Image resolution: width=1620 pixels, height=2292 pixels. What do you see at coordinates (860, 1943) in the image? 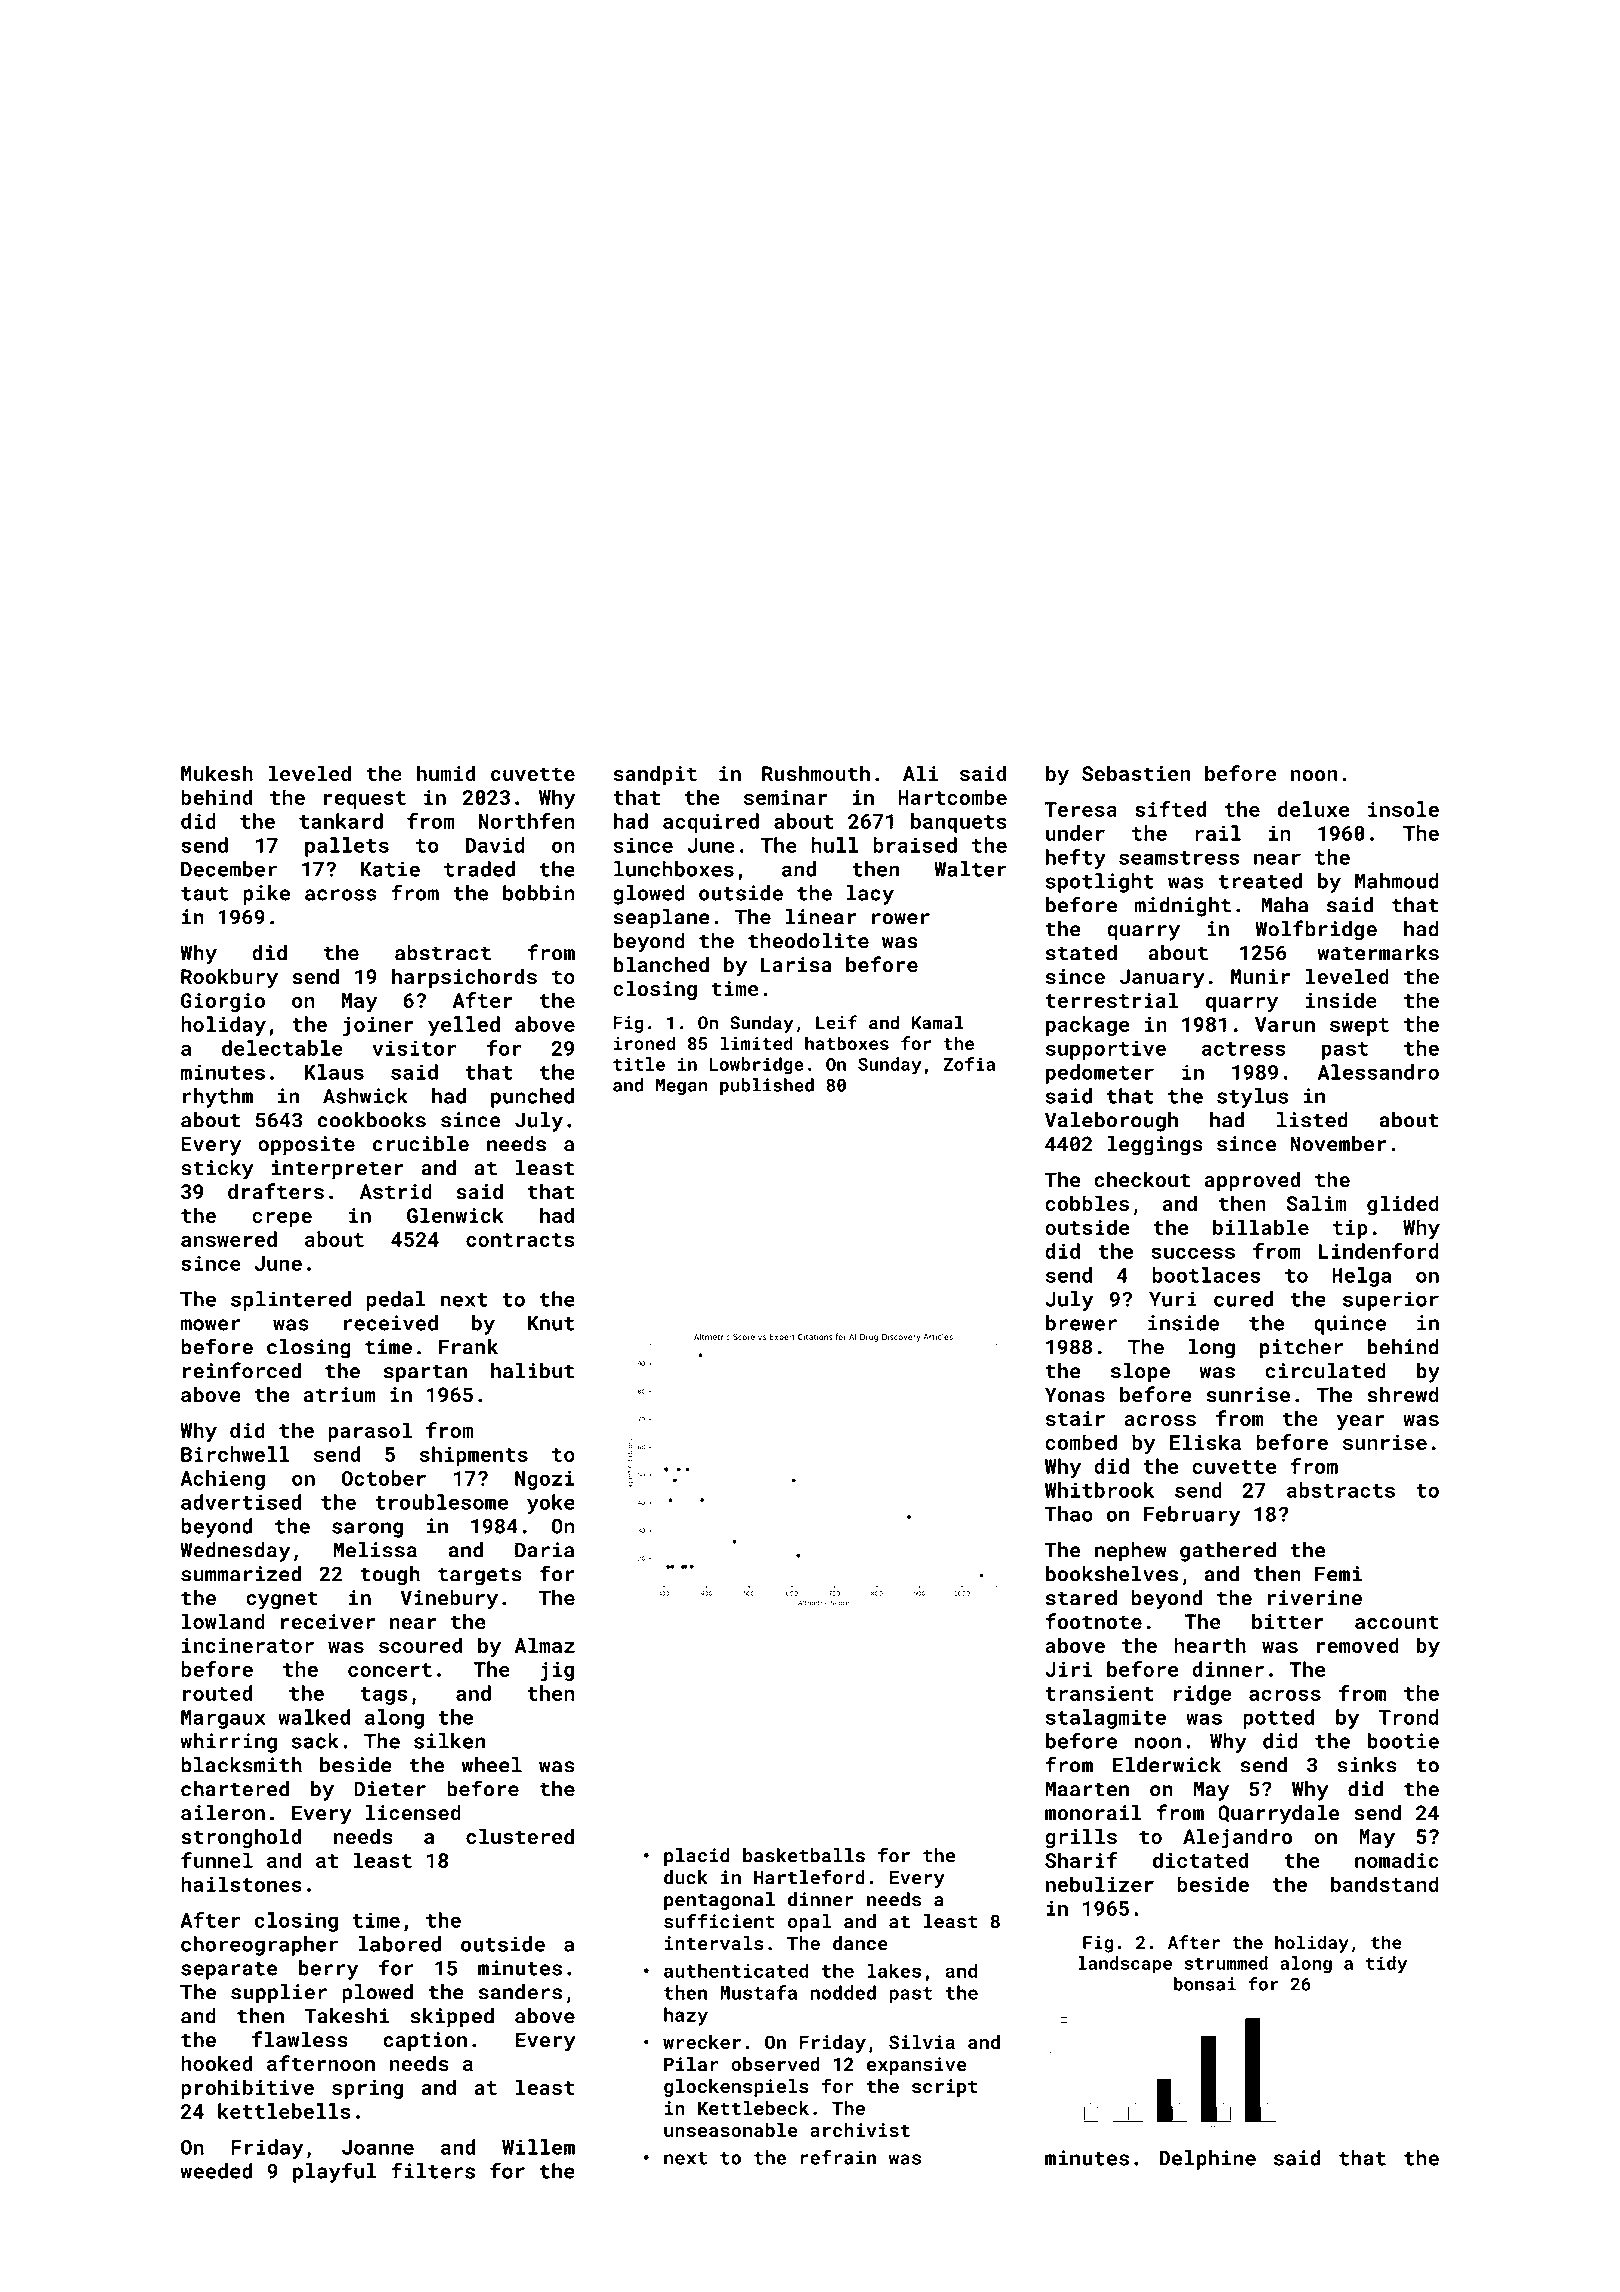
I see `dance` at bounding box center [860, 1943].
